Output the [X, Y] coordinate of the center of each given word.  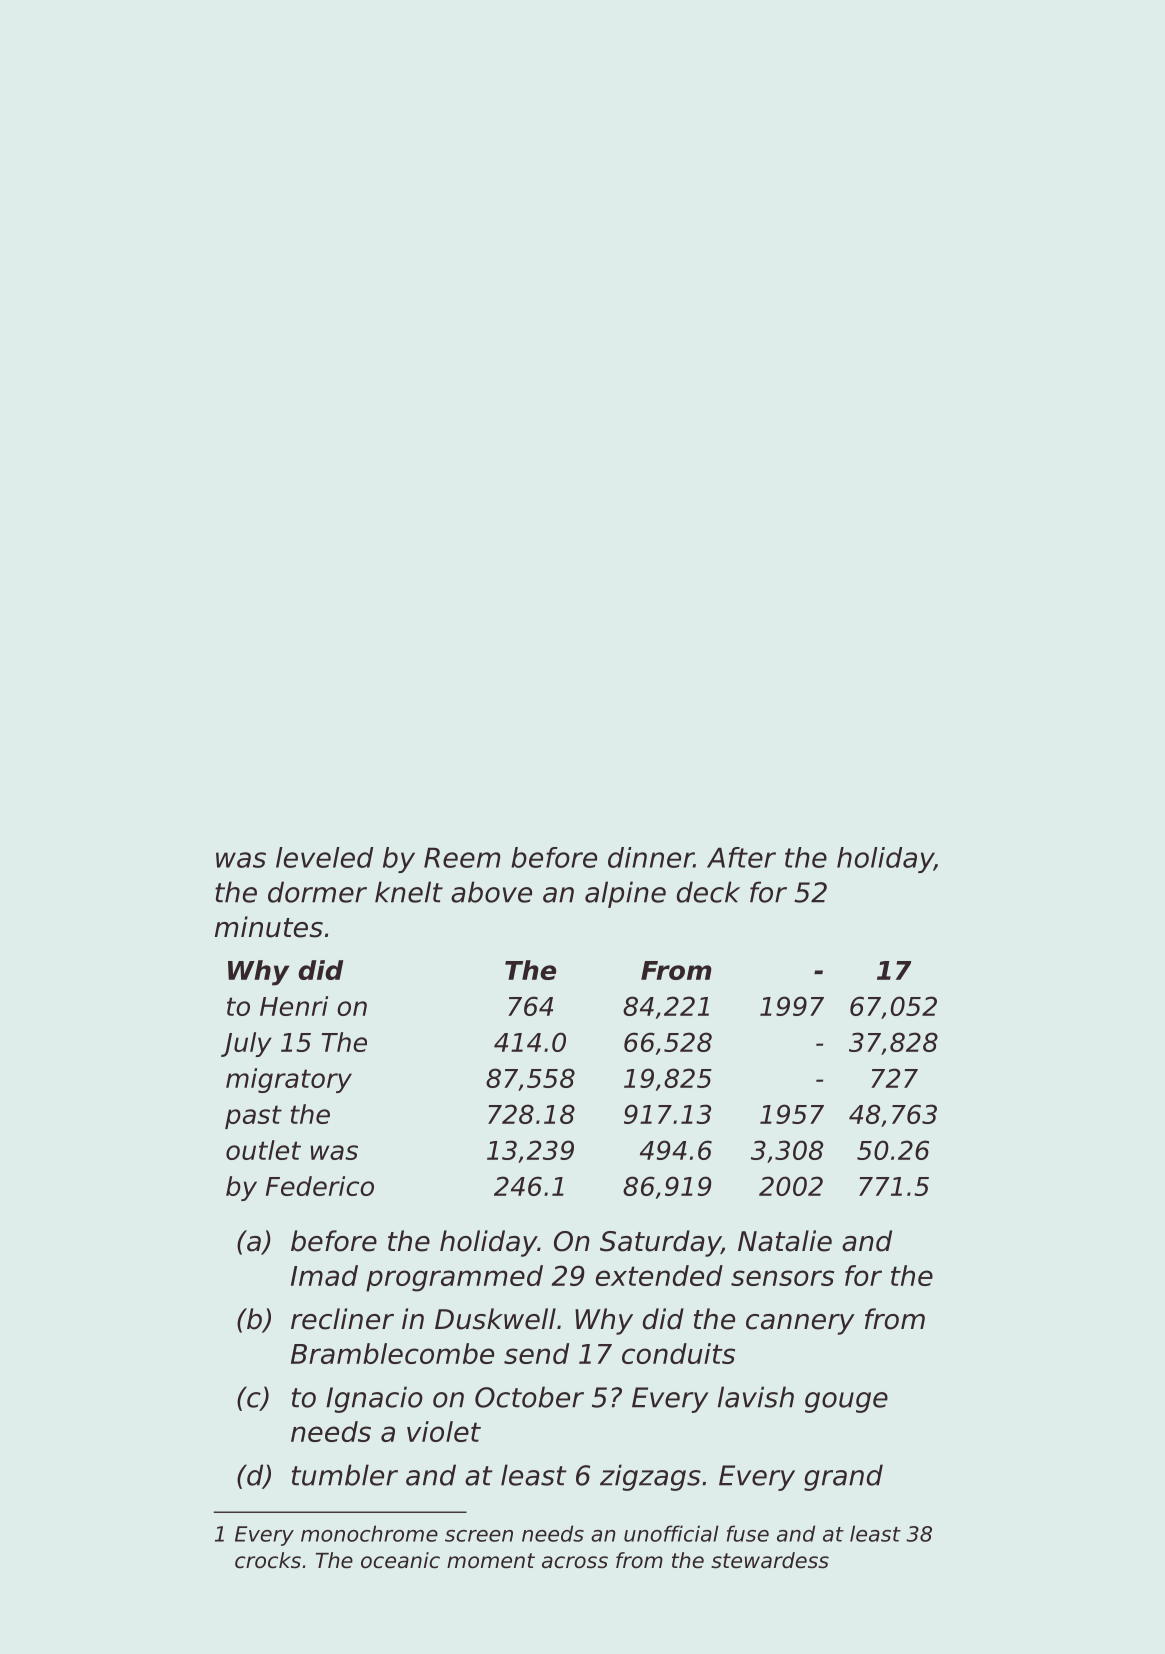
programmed [454, 1278]
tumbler [345, 1475]
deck [708, 892]
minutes [269, 927]
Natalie [785, 1241]
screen [479, 1536]
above [491, 892]
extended [659, 1275]
